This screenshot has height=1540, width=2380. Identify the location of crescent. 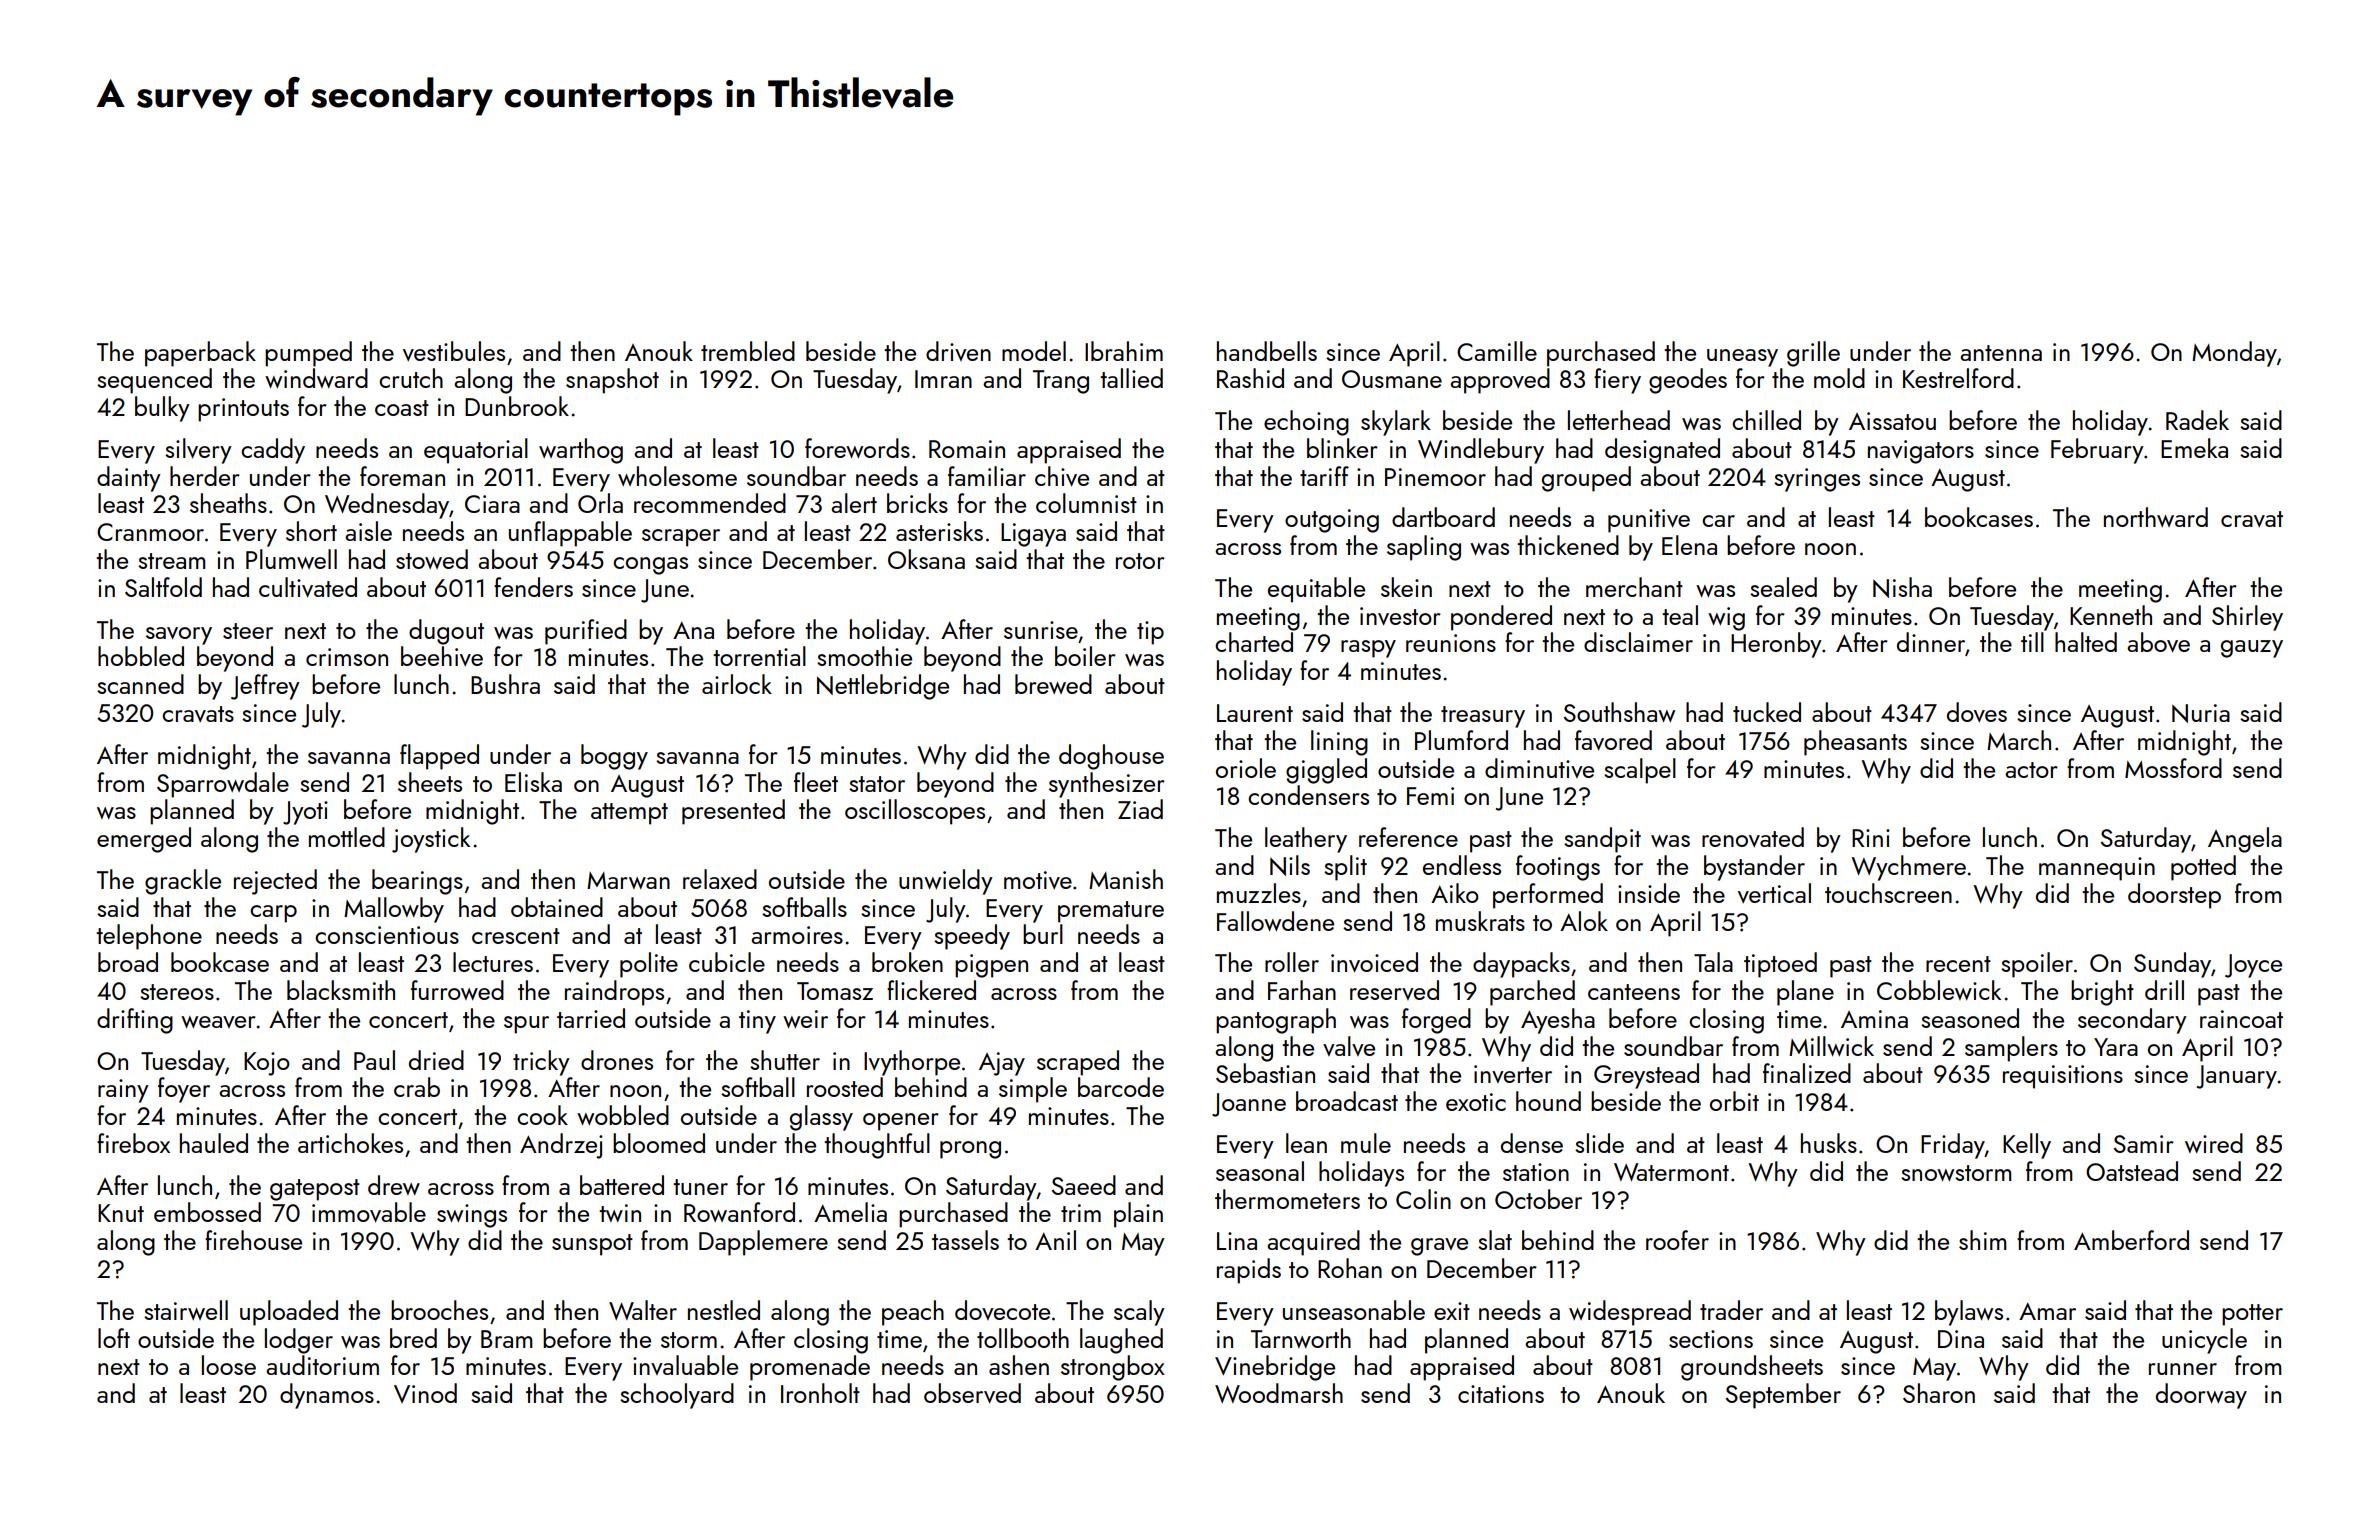
(516, 936).
